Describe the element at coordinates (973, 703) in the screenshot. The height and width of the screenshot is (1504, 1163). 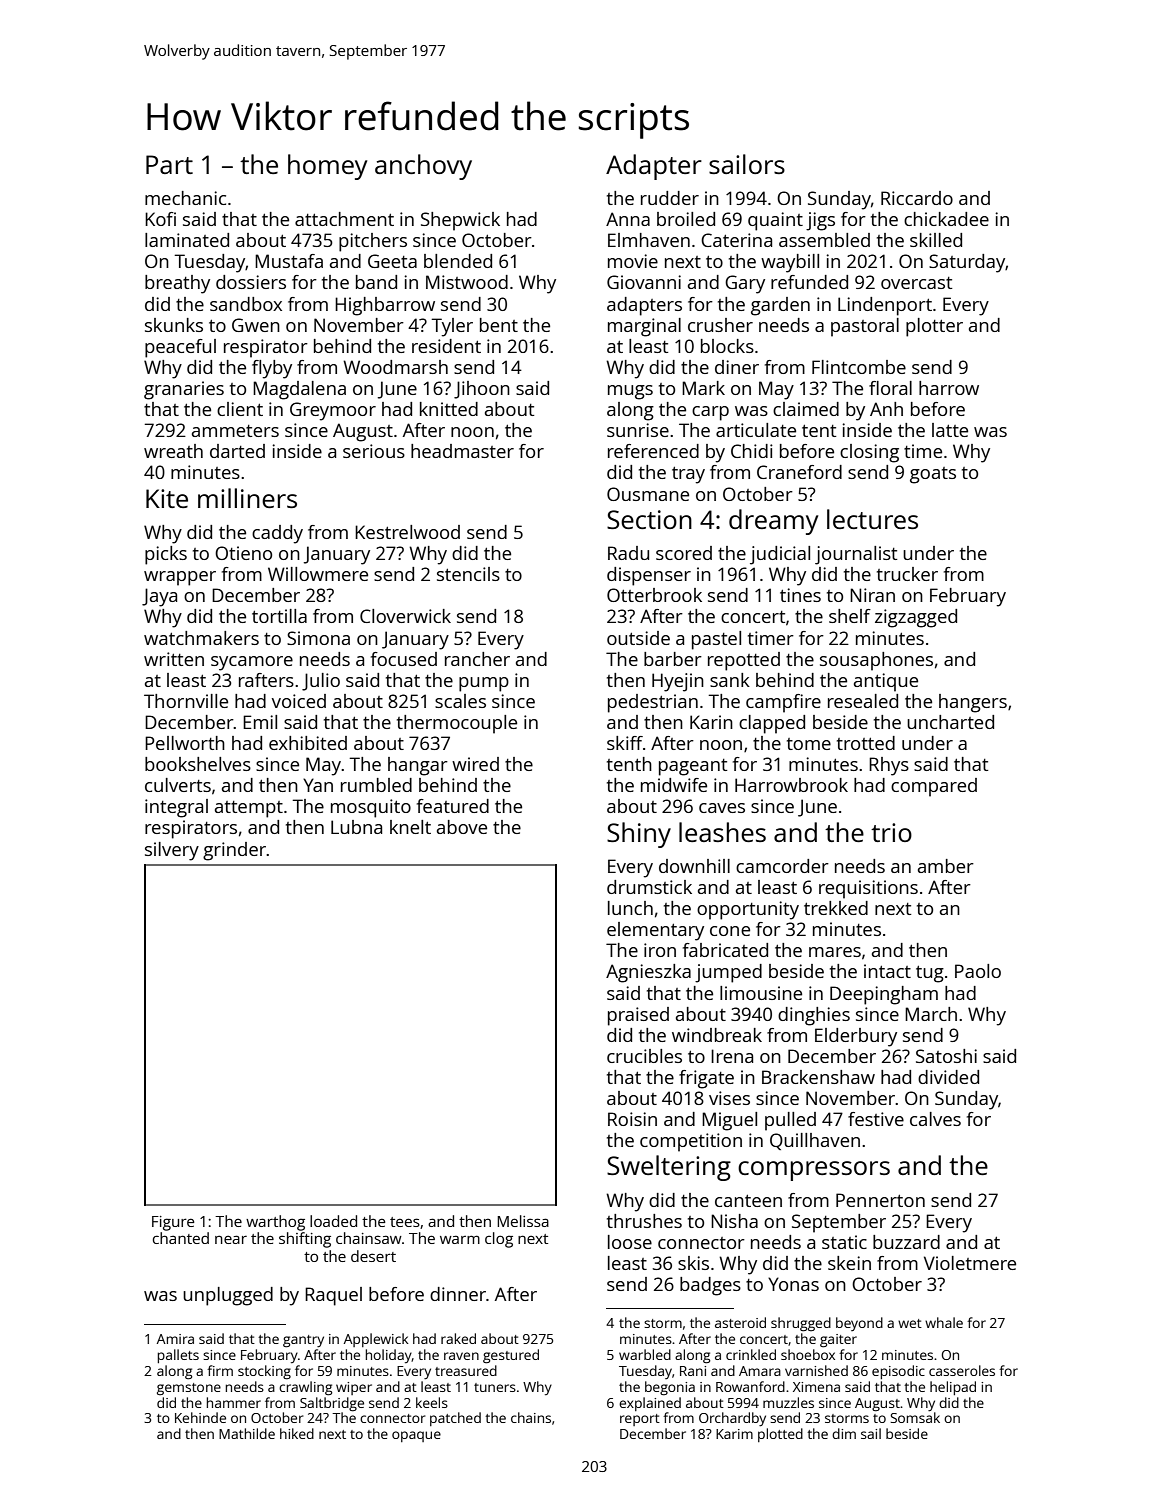
I see `hangers` at that location.
